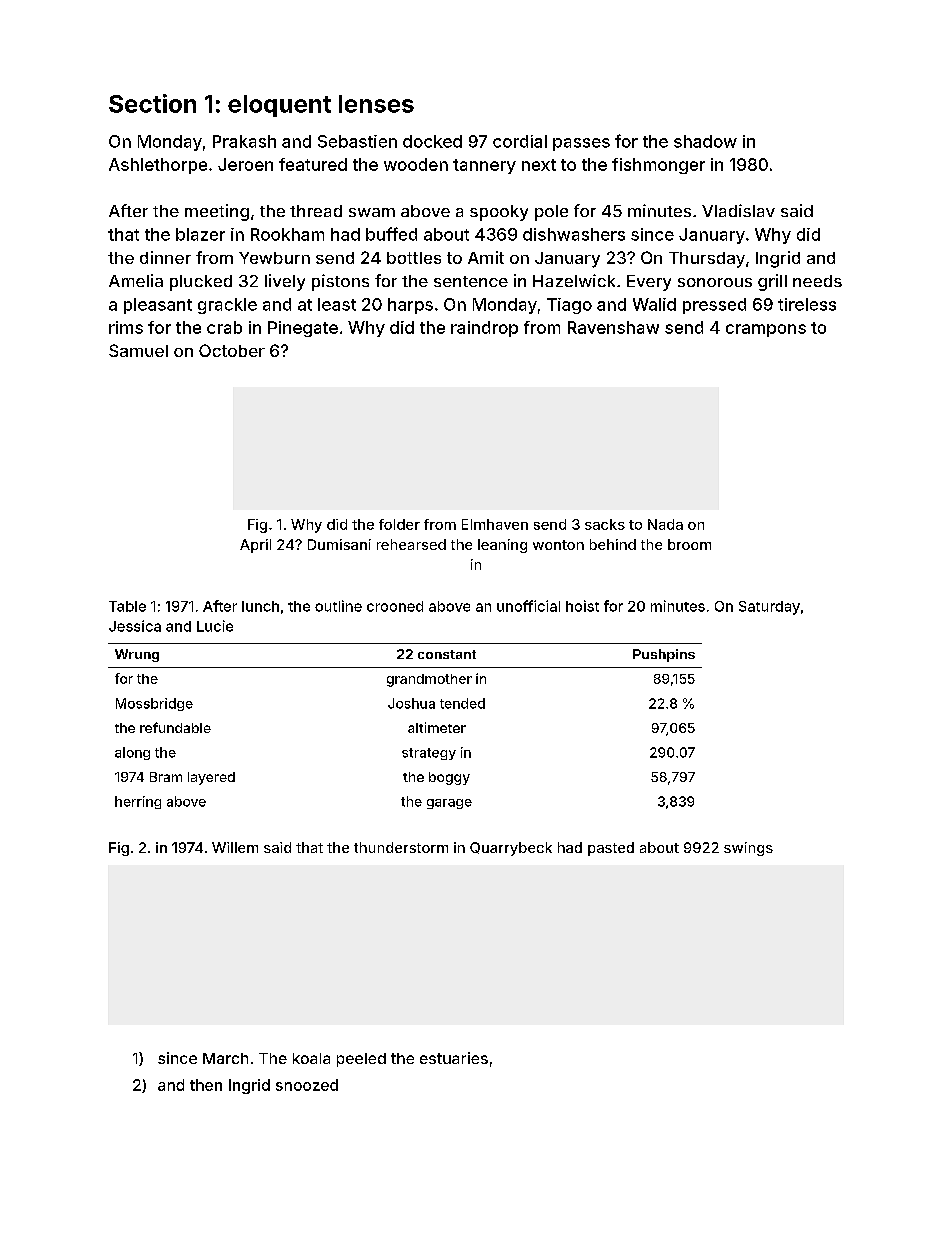  I want to click on Lucie, so click(215, 626).
